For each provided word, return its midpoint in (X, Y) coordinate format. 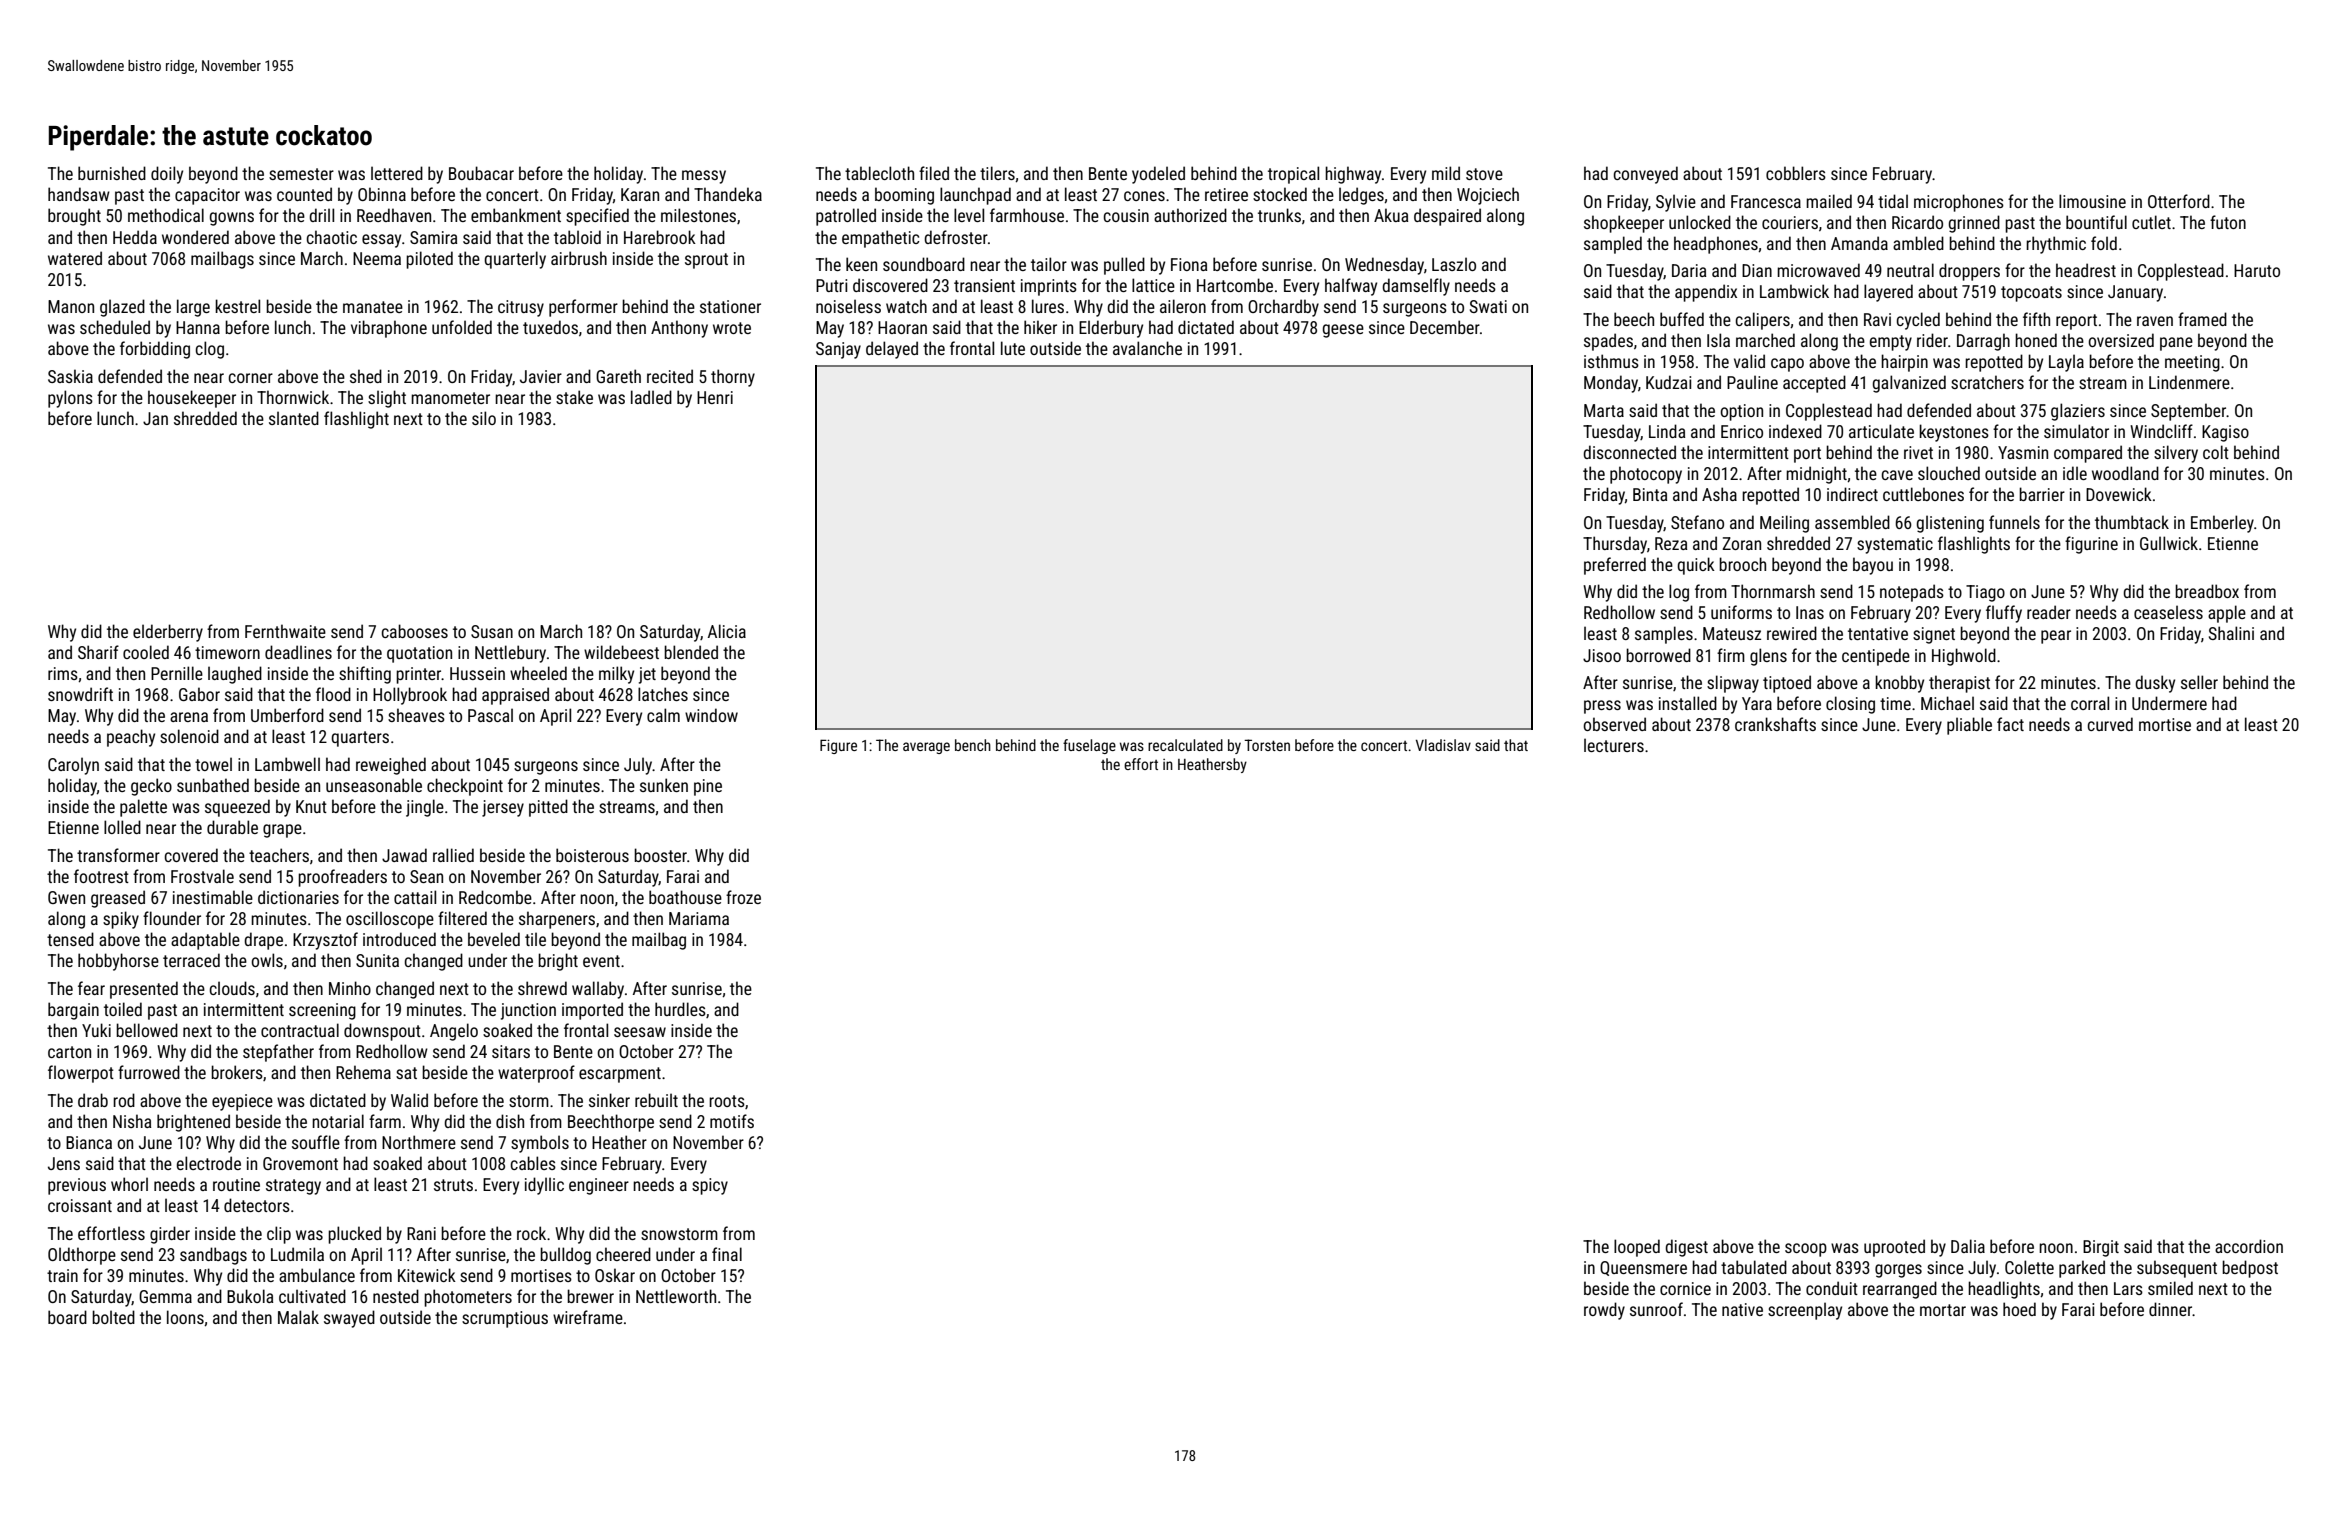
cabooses (415, 631)
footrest (101, 876)
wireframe (588, 1317)
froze (743, 897)
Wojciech (1488, 196)
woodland (2125, 473)
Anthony (679, 329)
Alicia (727, 631)
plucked (354, 1235)
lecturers (1614, 745)
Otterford (2179, 201)
